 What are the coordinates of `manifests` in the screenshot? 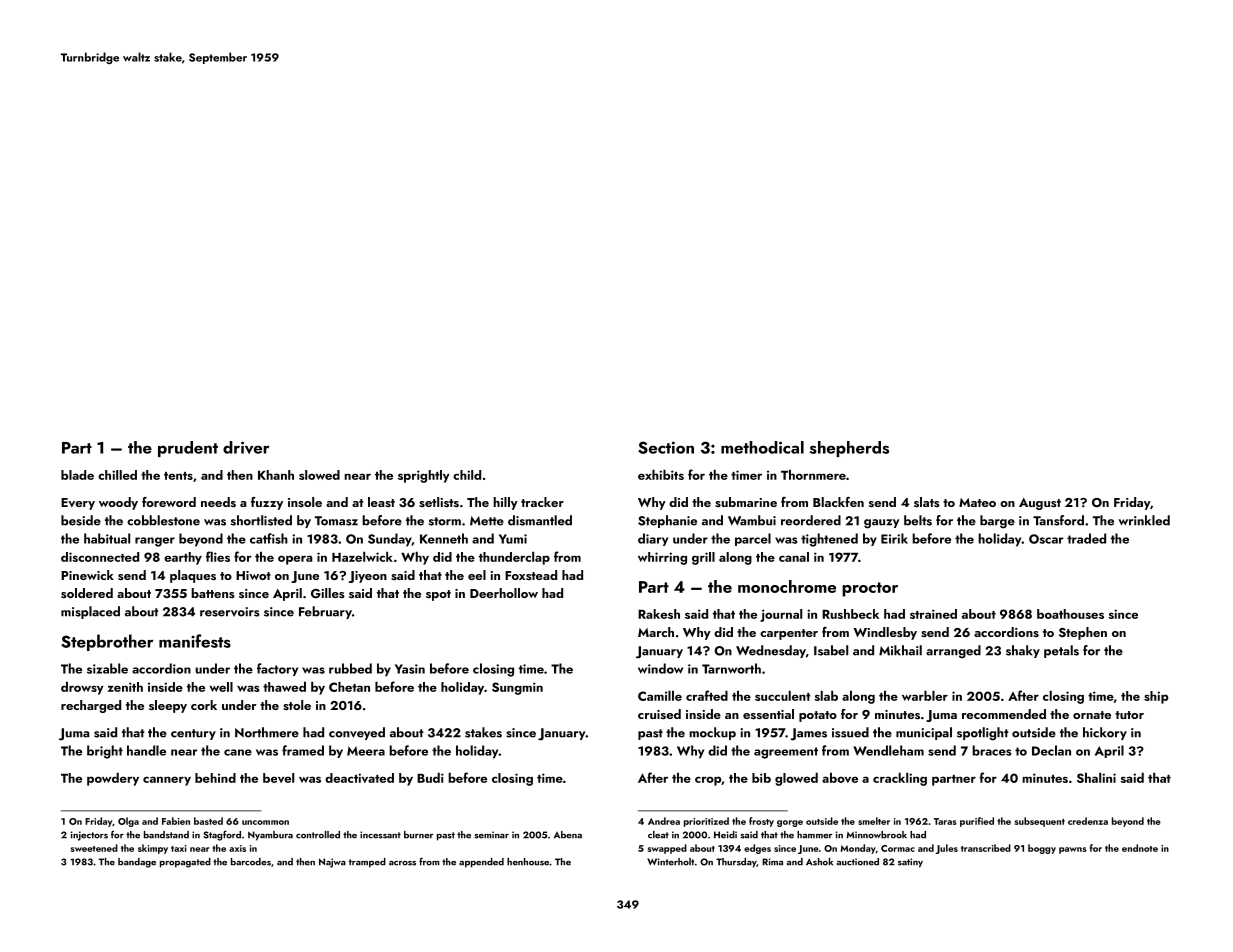 It's located at (195, 641).
